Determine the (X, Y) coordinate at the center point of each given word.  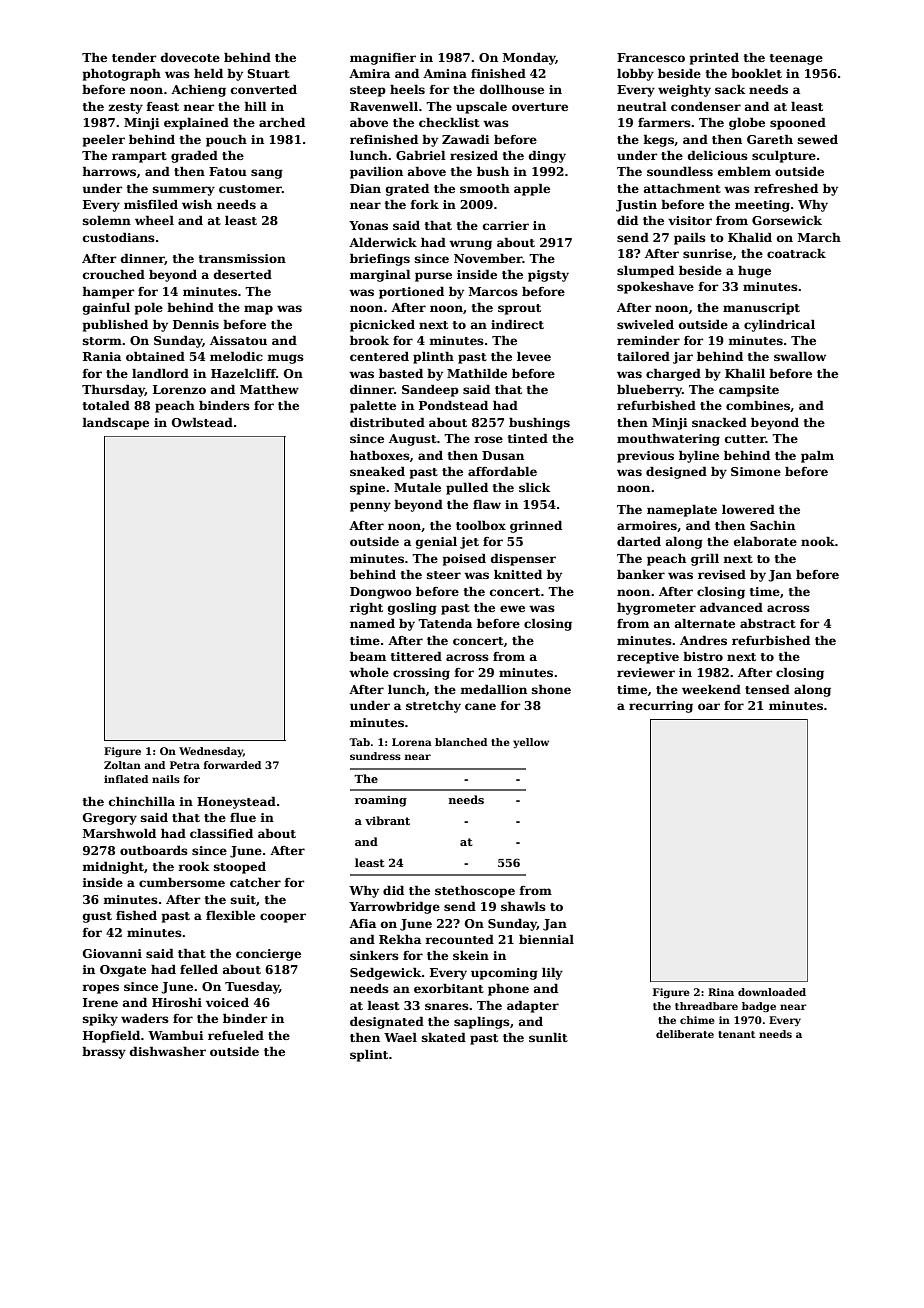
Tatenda (445, 623)
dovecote (190, 57)
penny (370, 507)
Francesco (651, 57)
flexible (230, 915)
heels (407, 89)
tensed (767, 689)
